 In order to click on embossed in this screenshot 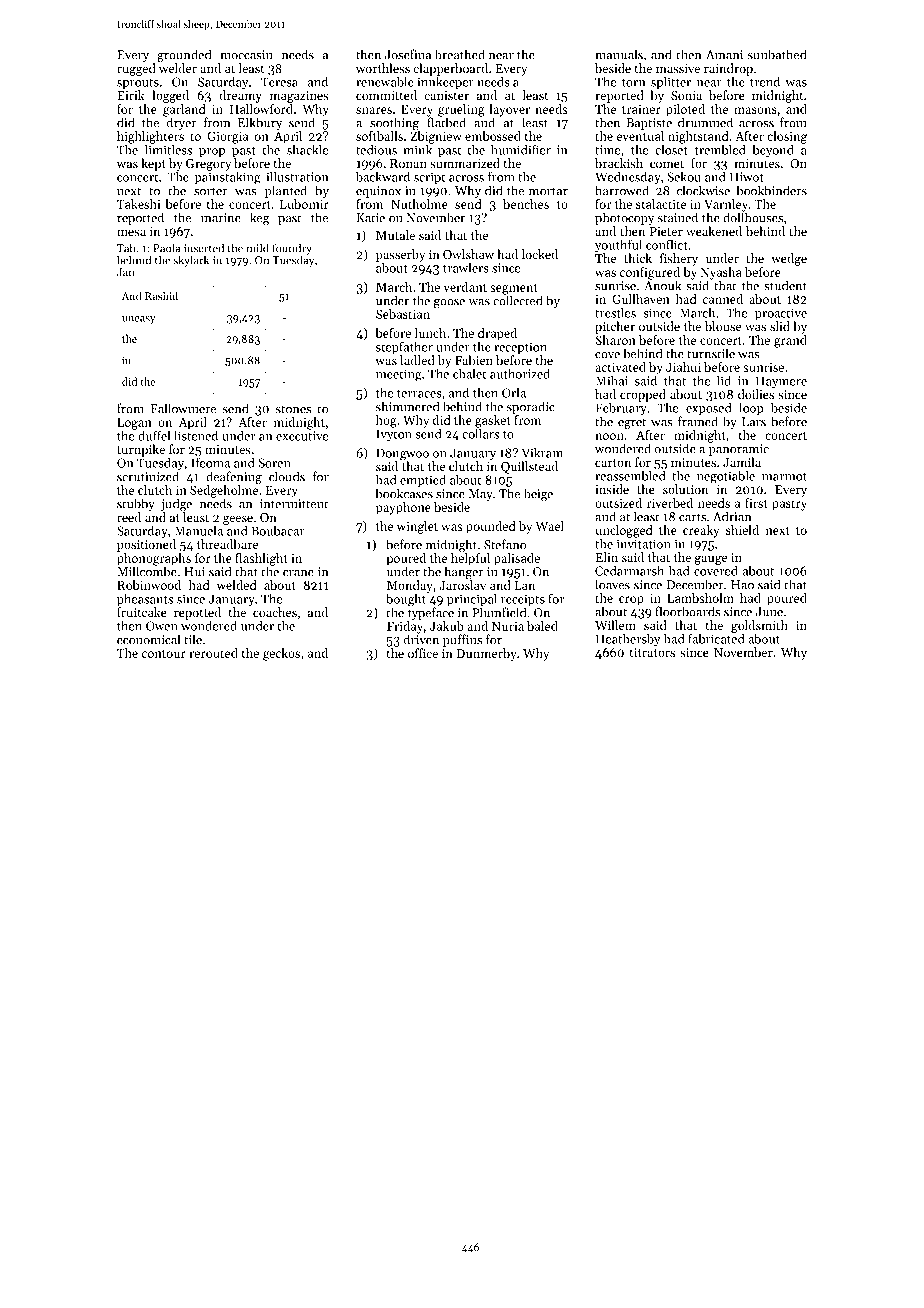, I will do `click(493, 136)`.
